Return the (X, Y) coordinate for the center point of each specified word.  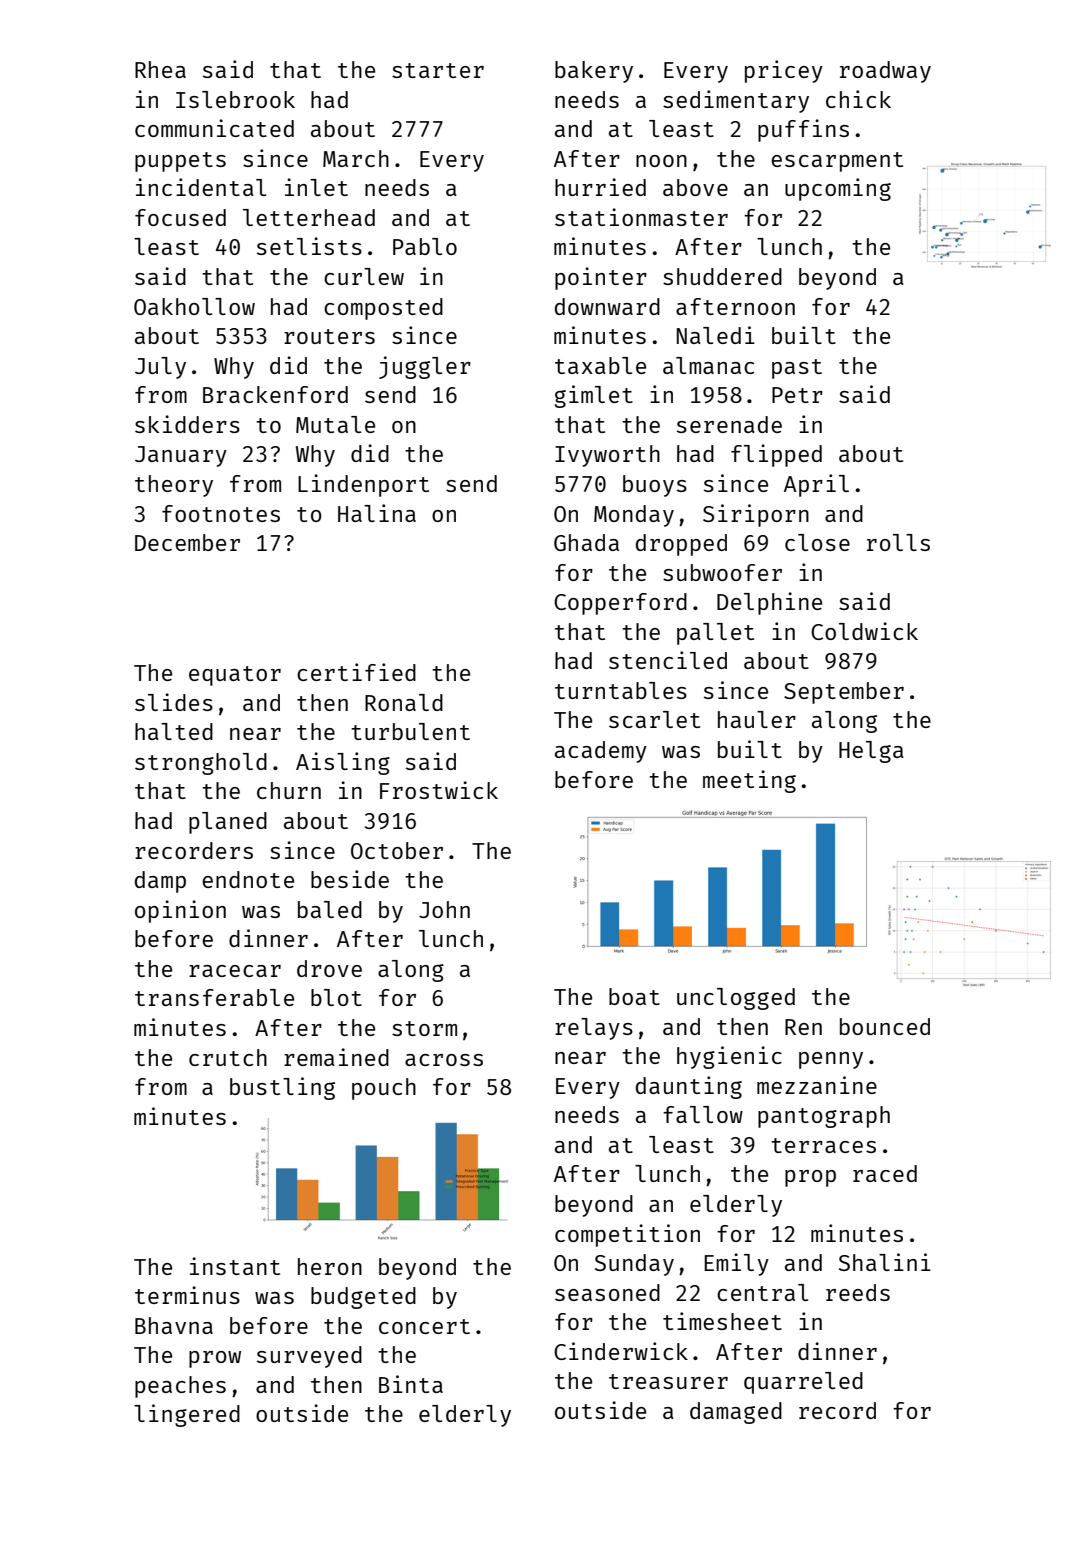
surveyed (309, 1357)
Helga (871, 752)
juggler (425, 367)
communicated (214, 128)
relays (594, 1029)
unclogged (736, 999)
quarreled (803, 1383)
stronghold (201, 764)
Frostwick (439, 790)
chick (858, 99)
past (797, 369)
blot (336, 997)
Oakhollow (194, 306)
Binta (411, 1384)
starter (438, 70)
